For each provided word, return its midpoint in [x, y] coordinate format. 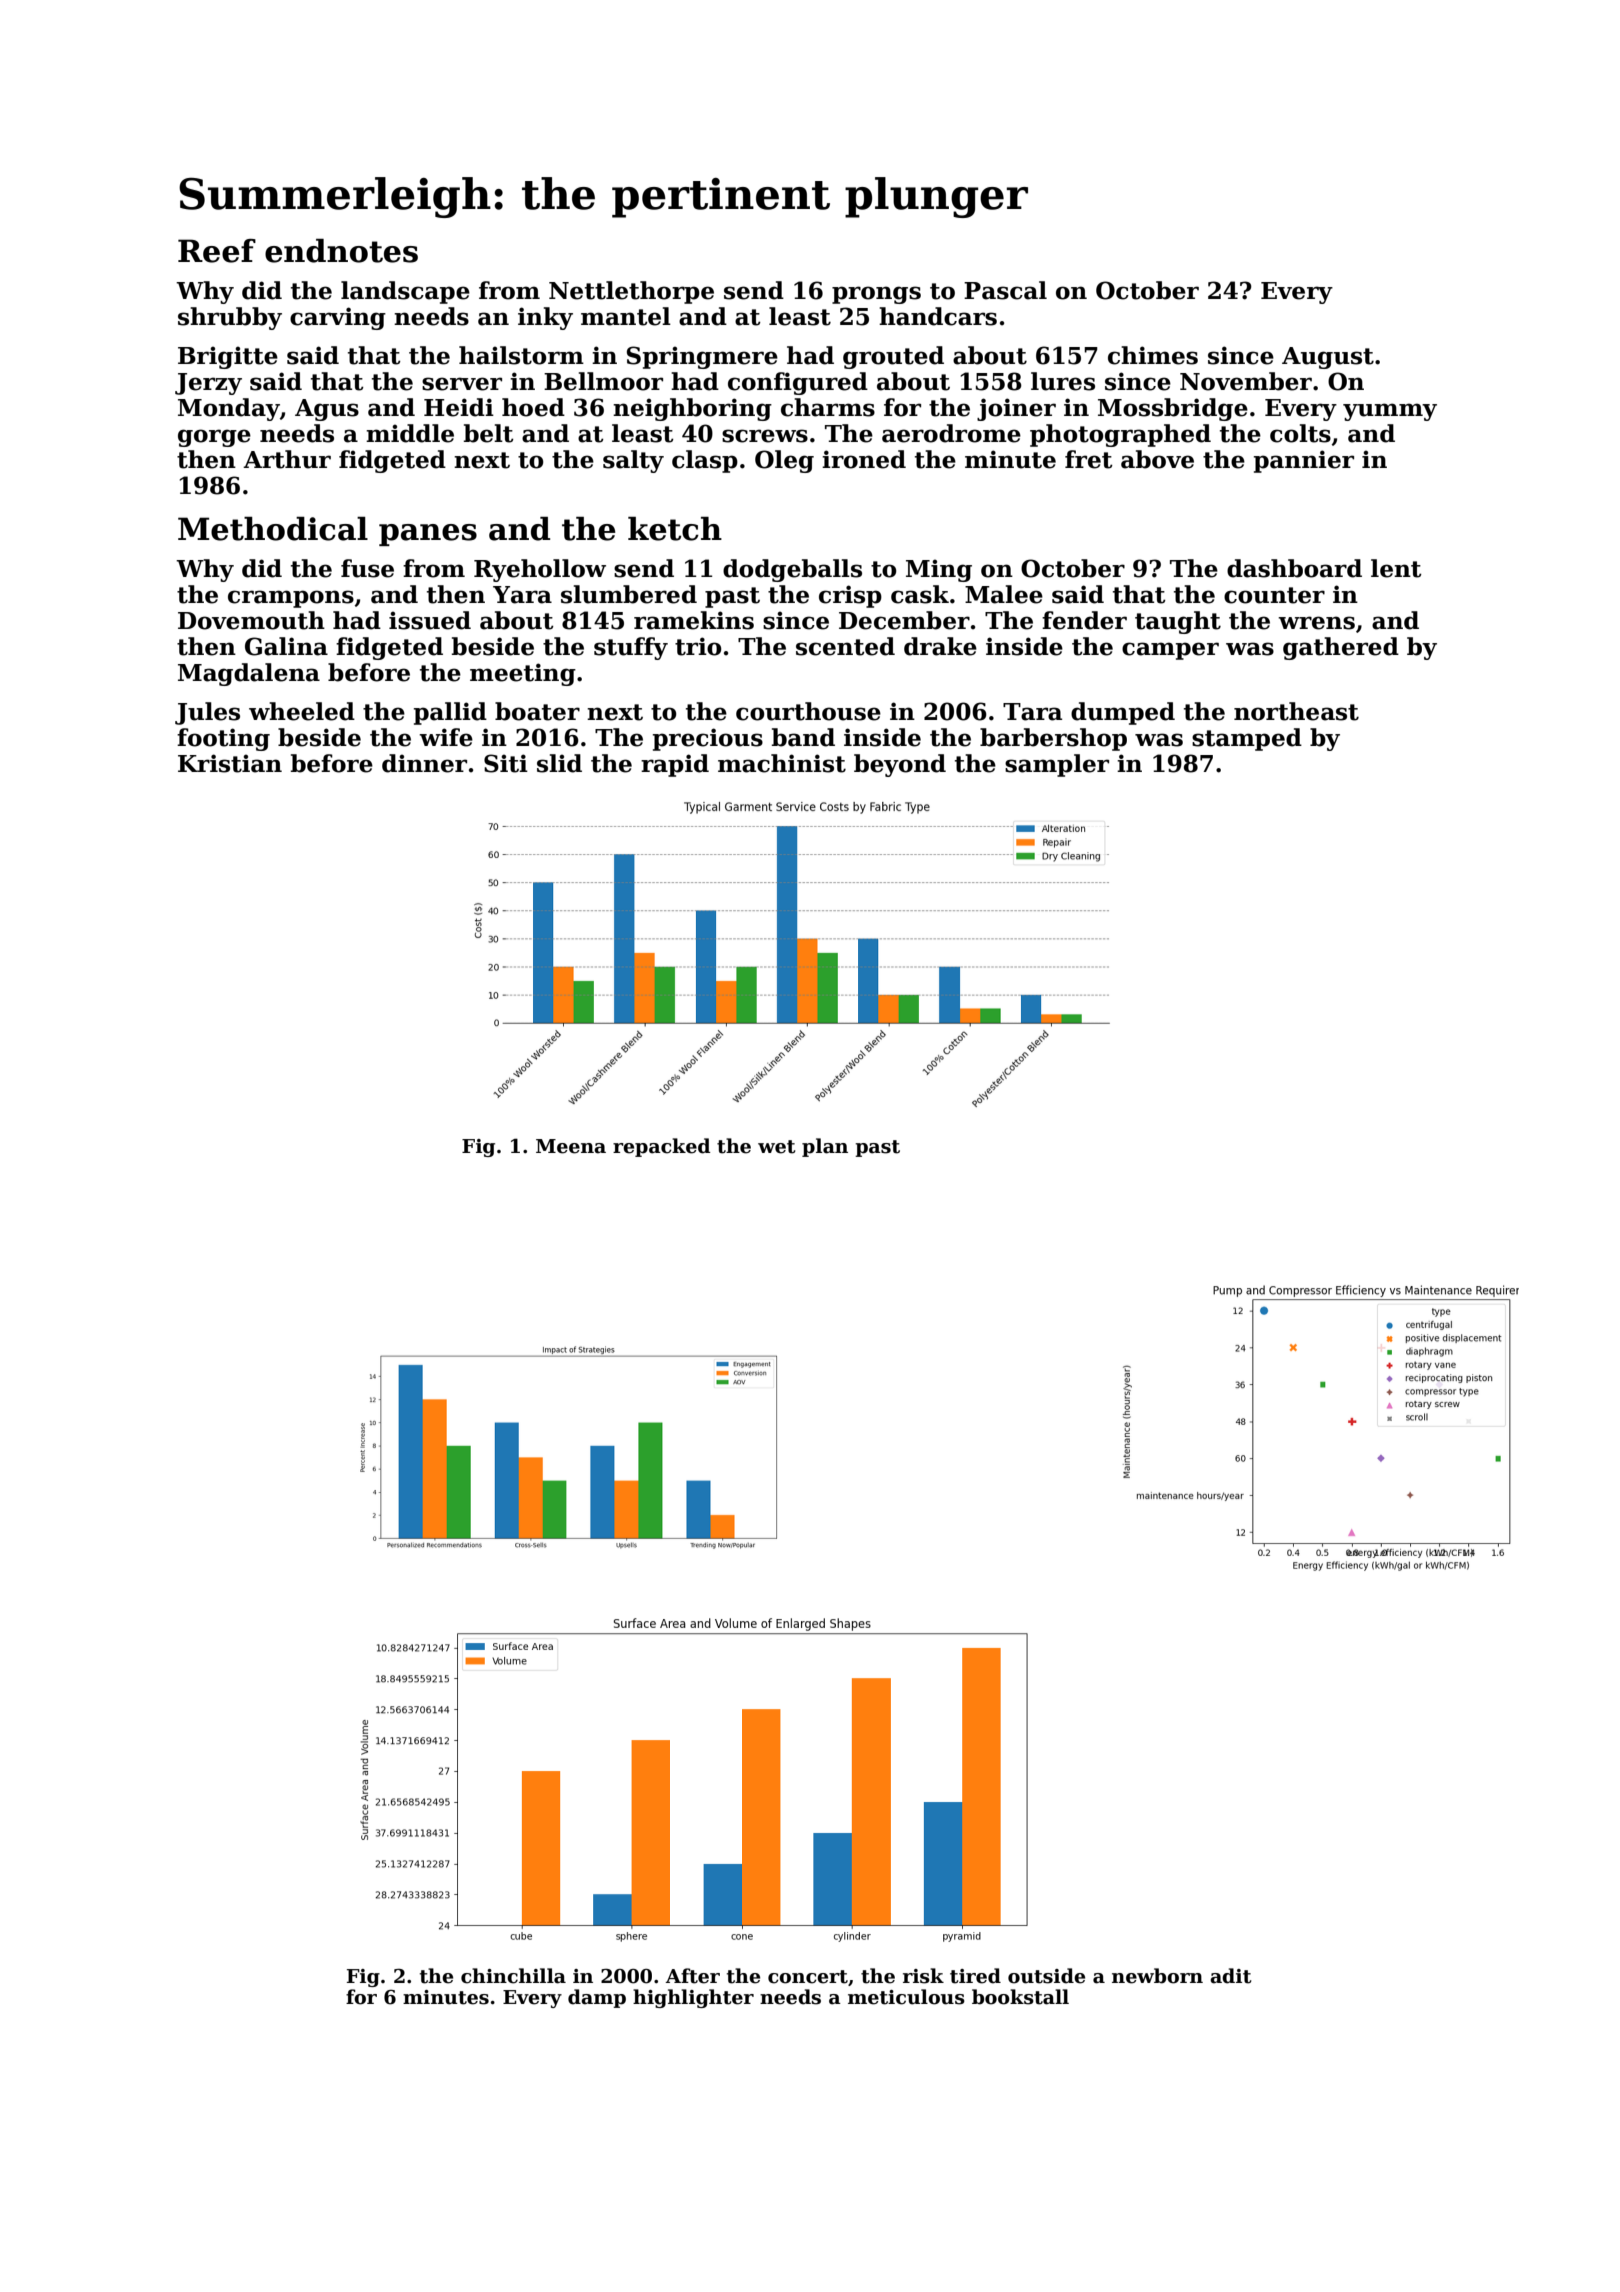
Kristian [230, 763]
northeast [1296, 711]
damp [597, 1998]
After [693, 1976]
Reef [217, 251]
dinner [424, 763]
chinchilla [513, 1976]
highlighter [693, 1998]
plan [825, 1147]
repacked [661, 1147]
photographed [1120, 435]
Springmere [702, 357]
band [803, 737]
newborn [1157, 1976]
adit [1230, 1976]
